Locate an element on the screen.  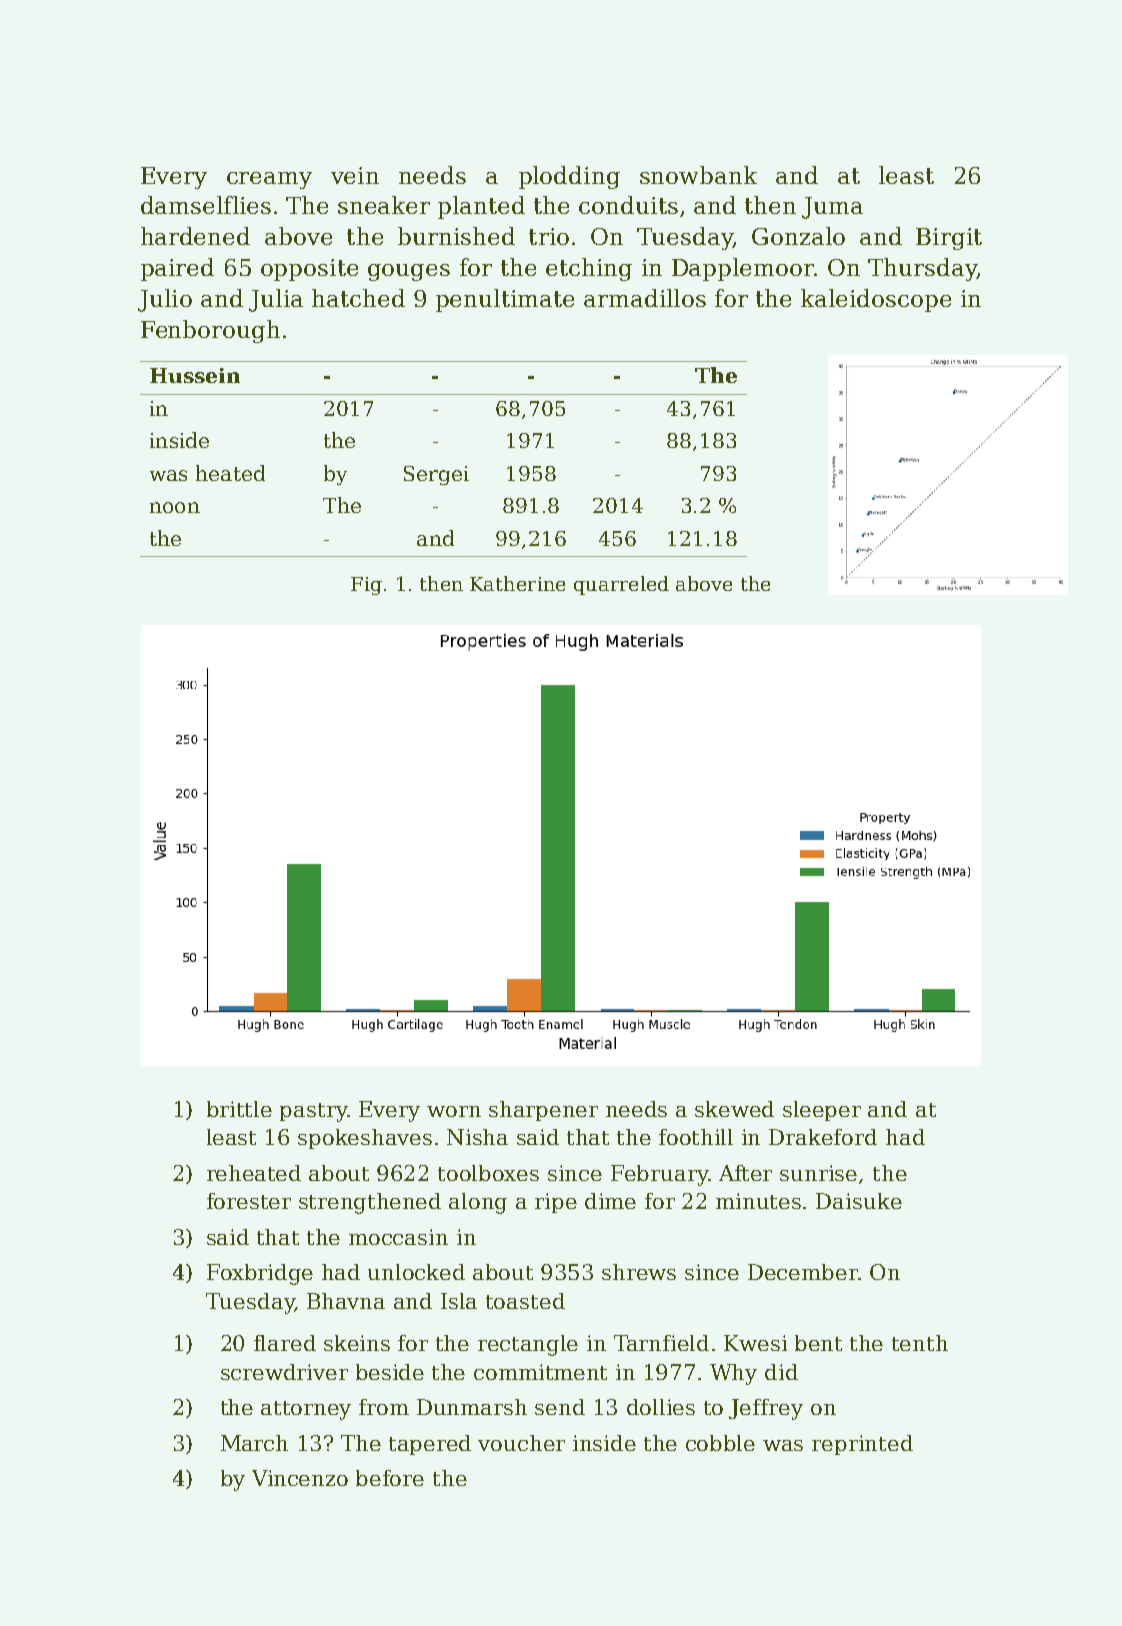
brittle is located at coordinates (239, 1109).
